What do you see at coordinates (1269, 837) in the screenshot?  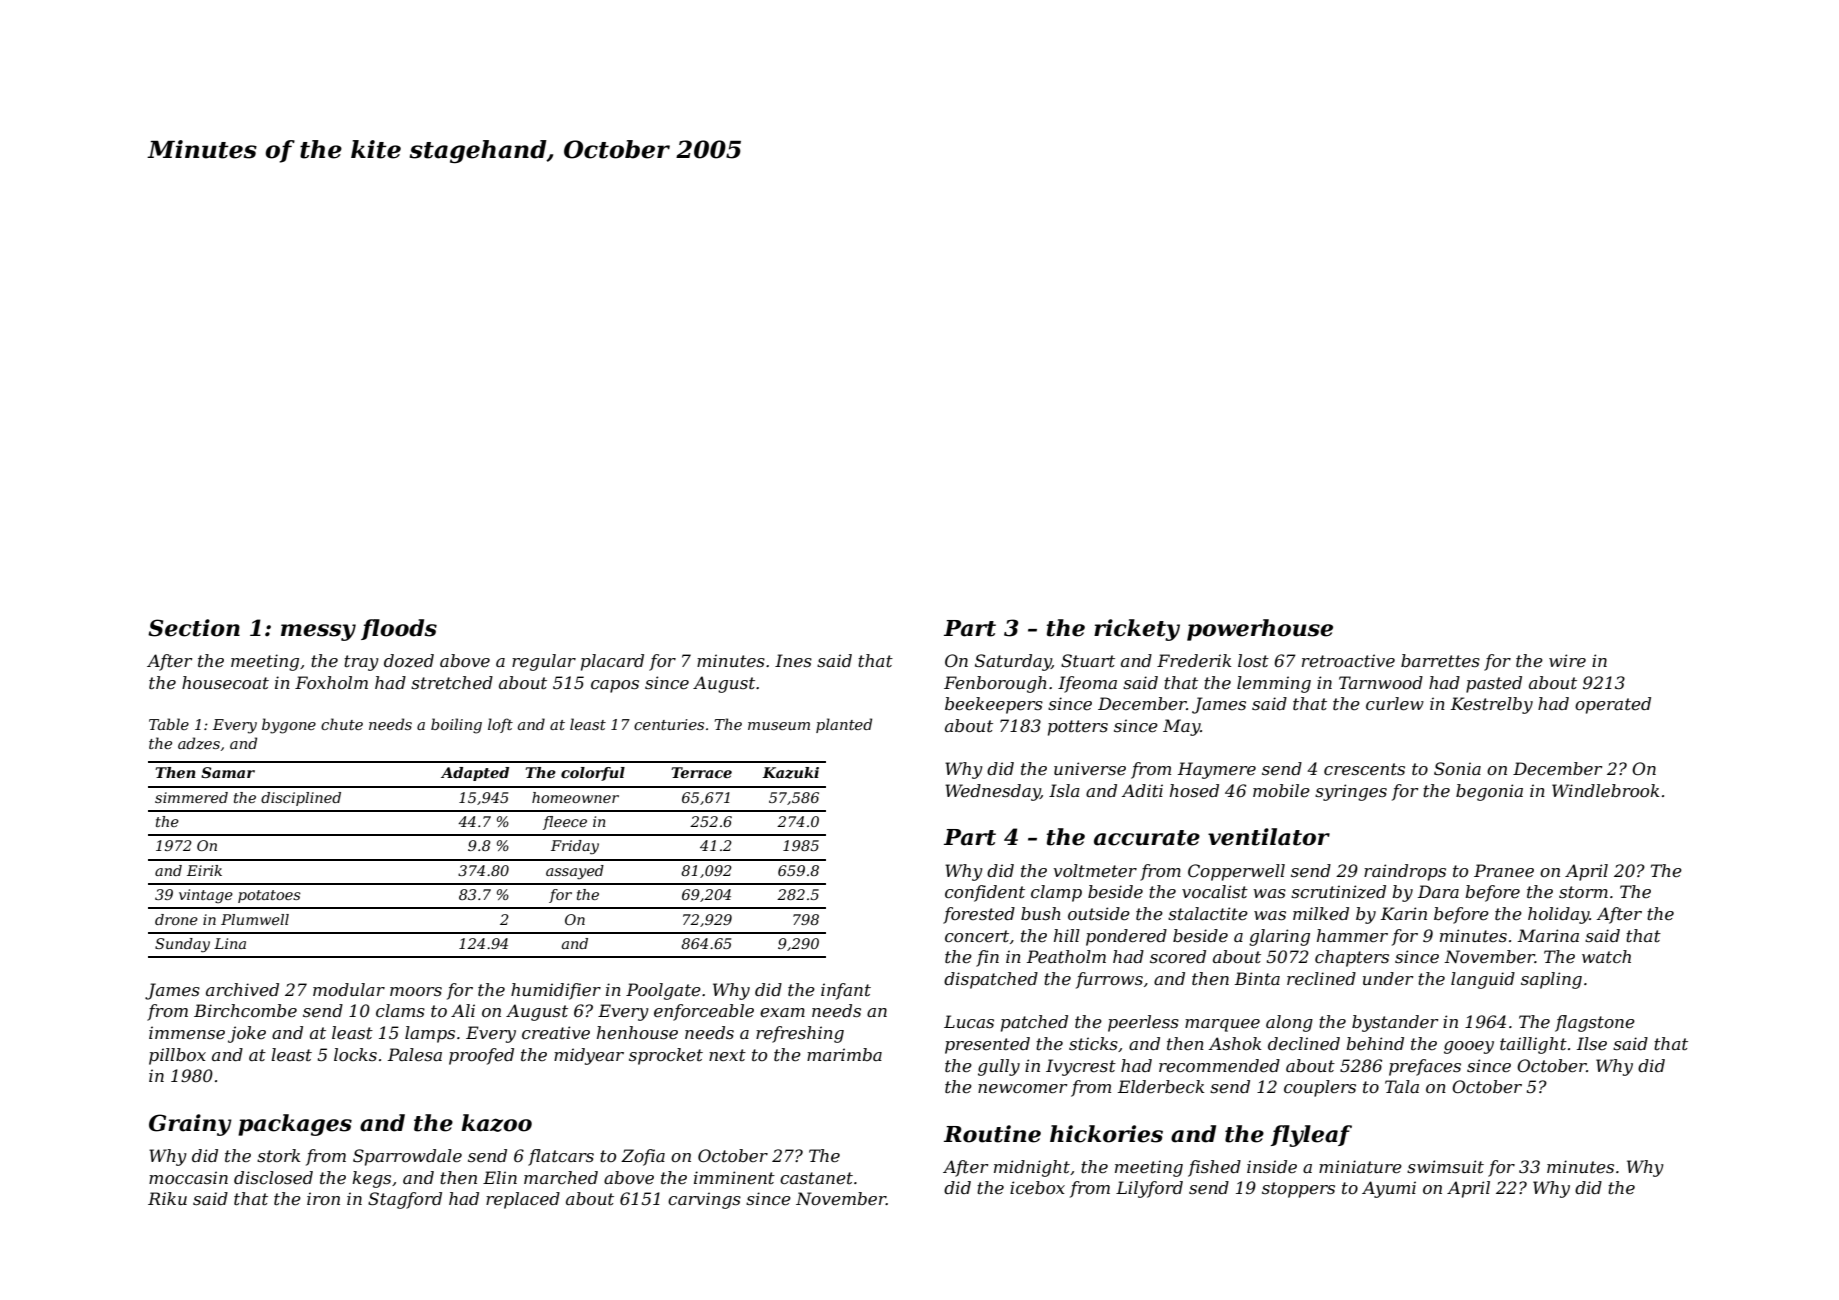 I see `ventilator` at bounding box center [1269, 837].
